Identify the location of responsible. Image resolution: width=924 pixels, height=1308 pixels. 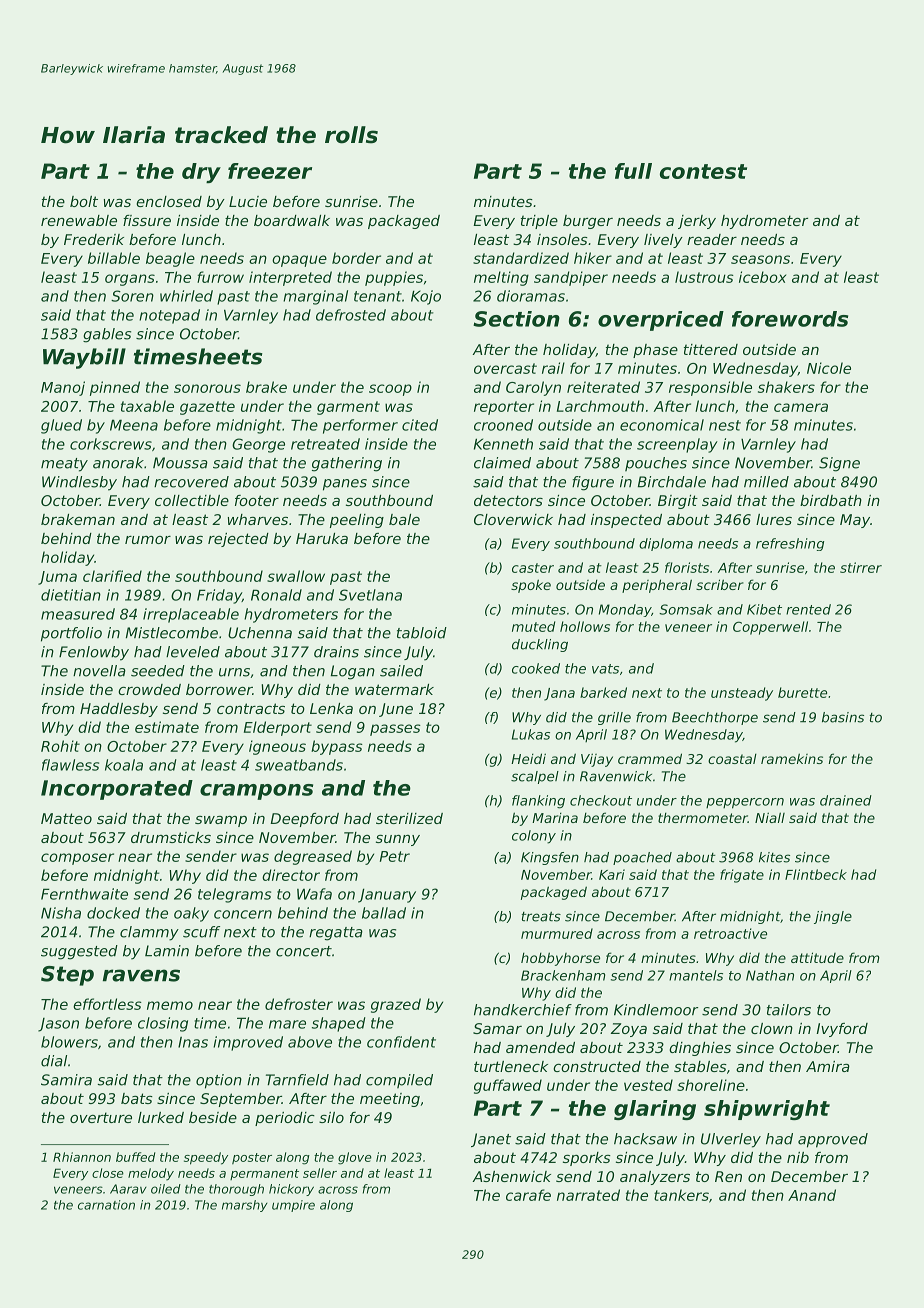
(710, 388).
